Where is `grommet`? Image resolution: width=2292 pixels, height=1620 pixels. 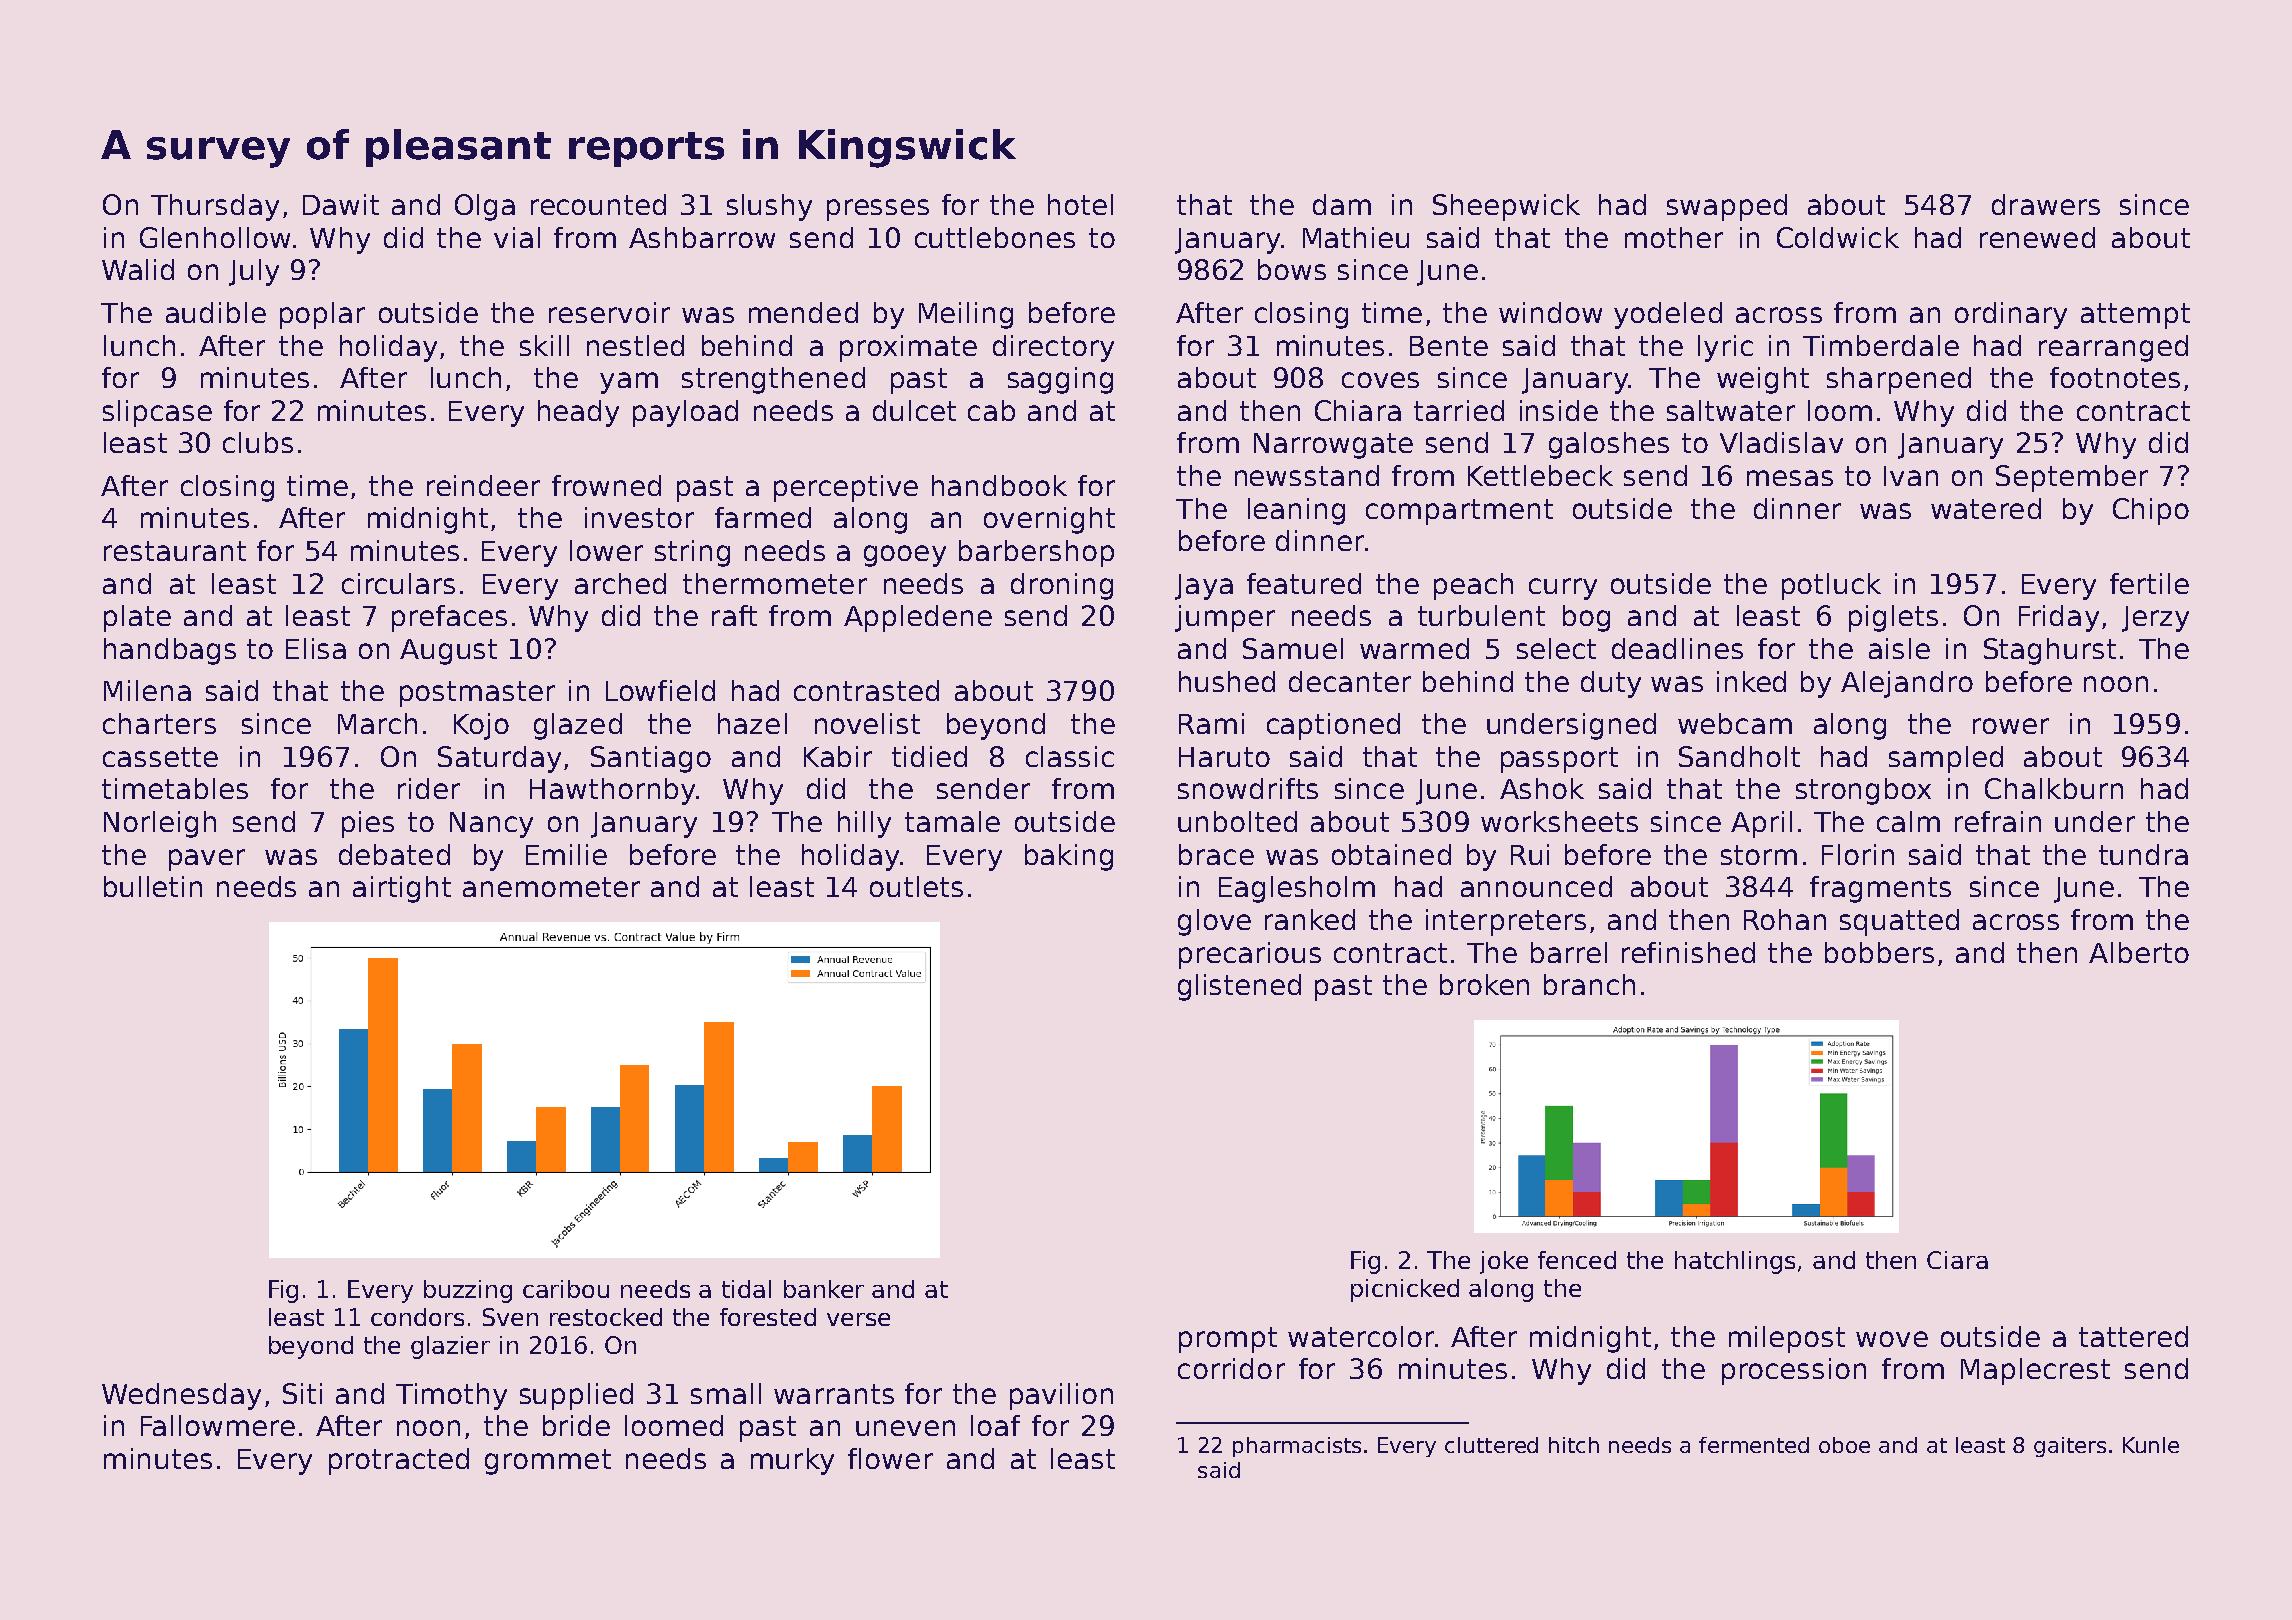 grommet is located at coordinates (548, 1462).
